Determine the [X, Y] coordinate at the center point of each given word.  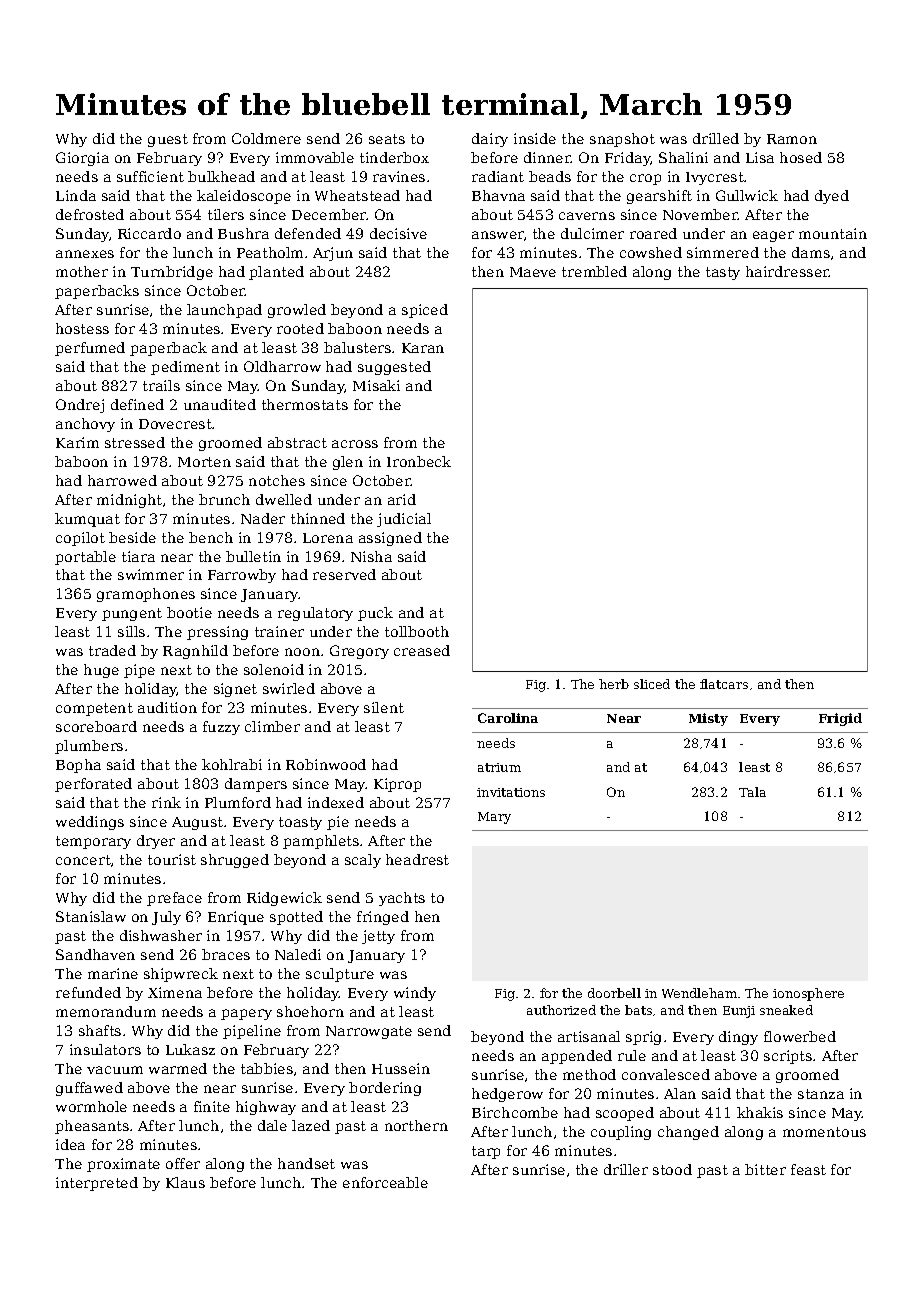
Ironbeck [419, 461]
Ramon [792, 139]
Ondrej [80, 406]
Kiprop [397, 785]
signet [235, 690]
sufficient [150, 176]
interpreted [97, 1184]
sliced [652, 684]
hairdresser [787, 271]
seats [387, 139]
